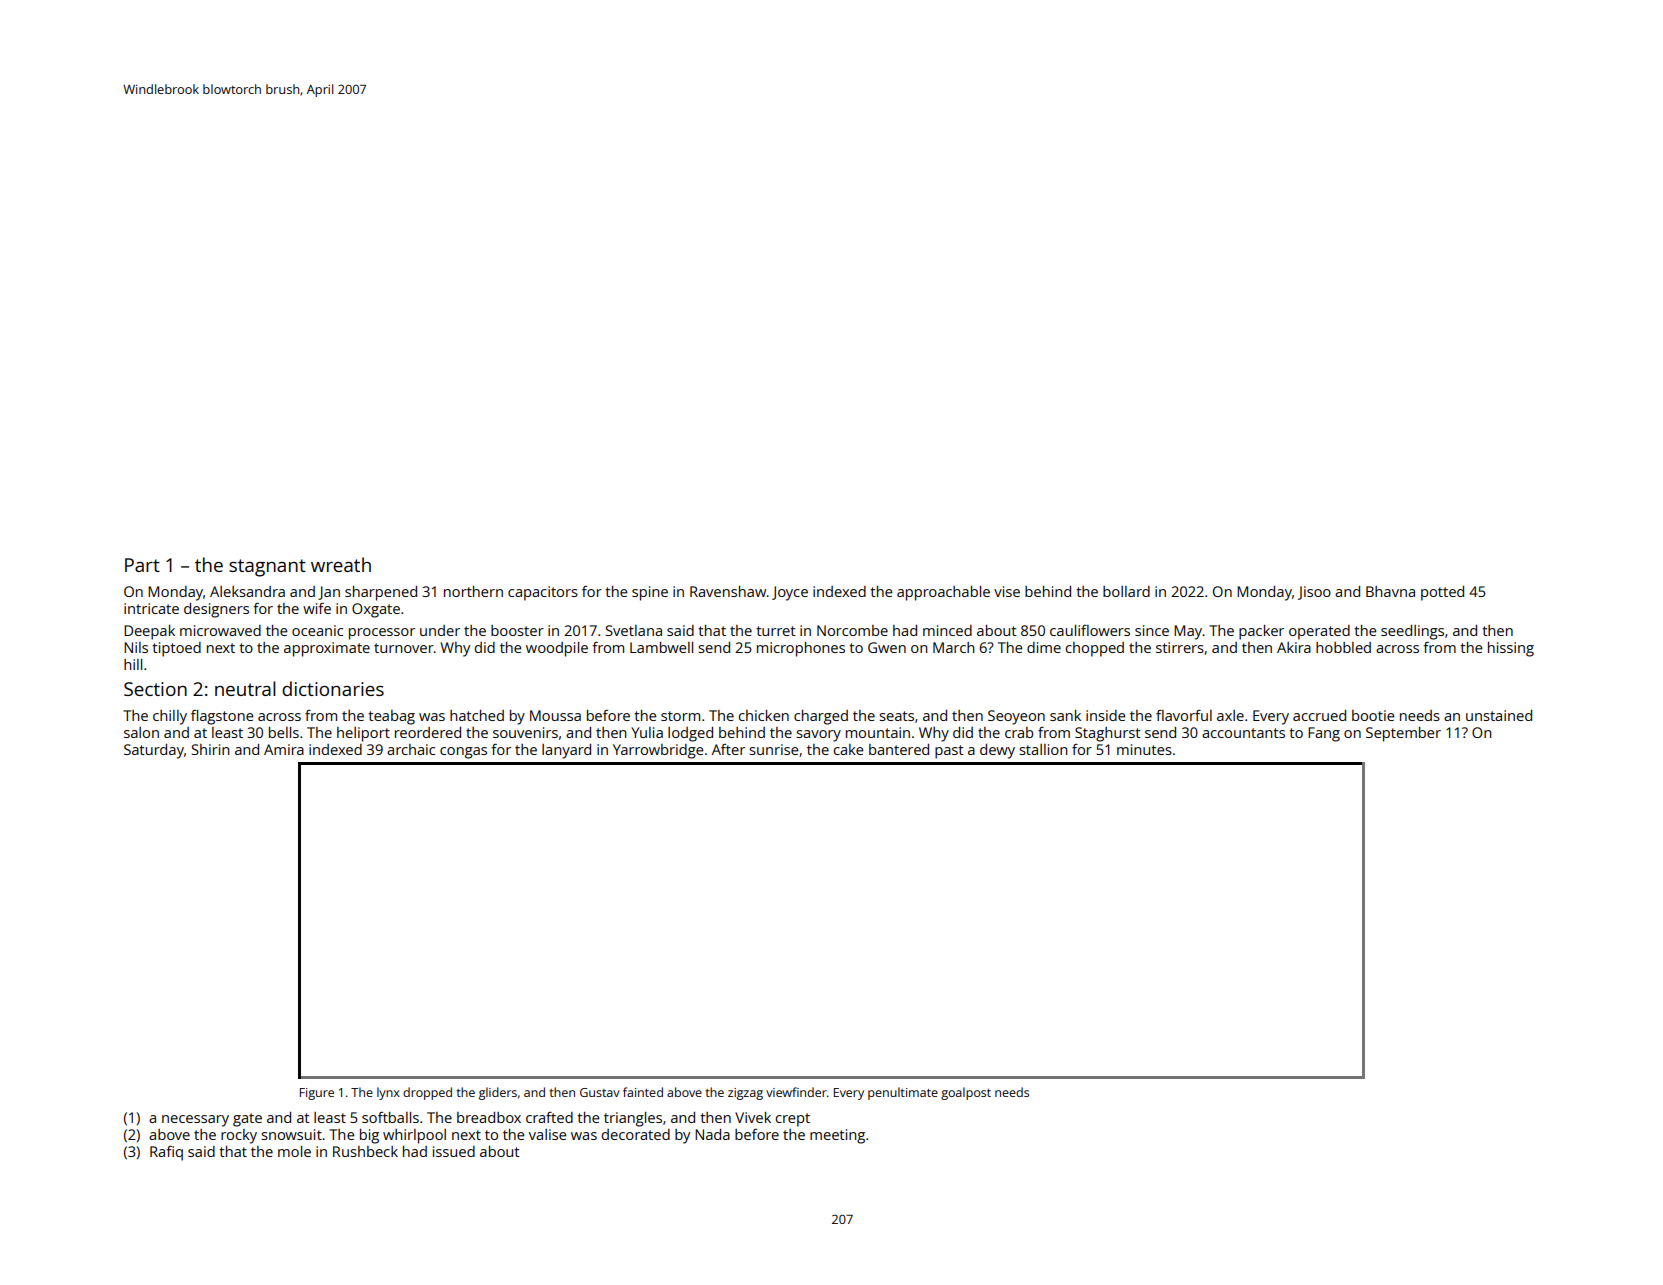 This screenshot has height=1285, width=1663. Describe the element at coordinates (547, 1134) in the screenshot. I see `valise` at that location.
